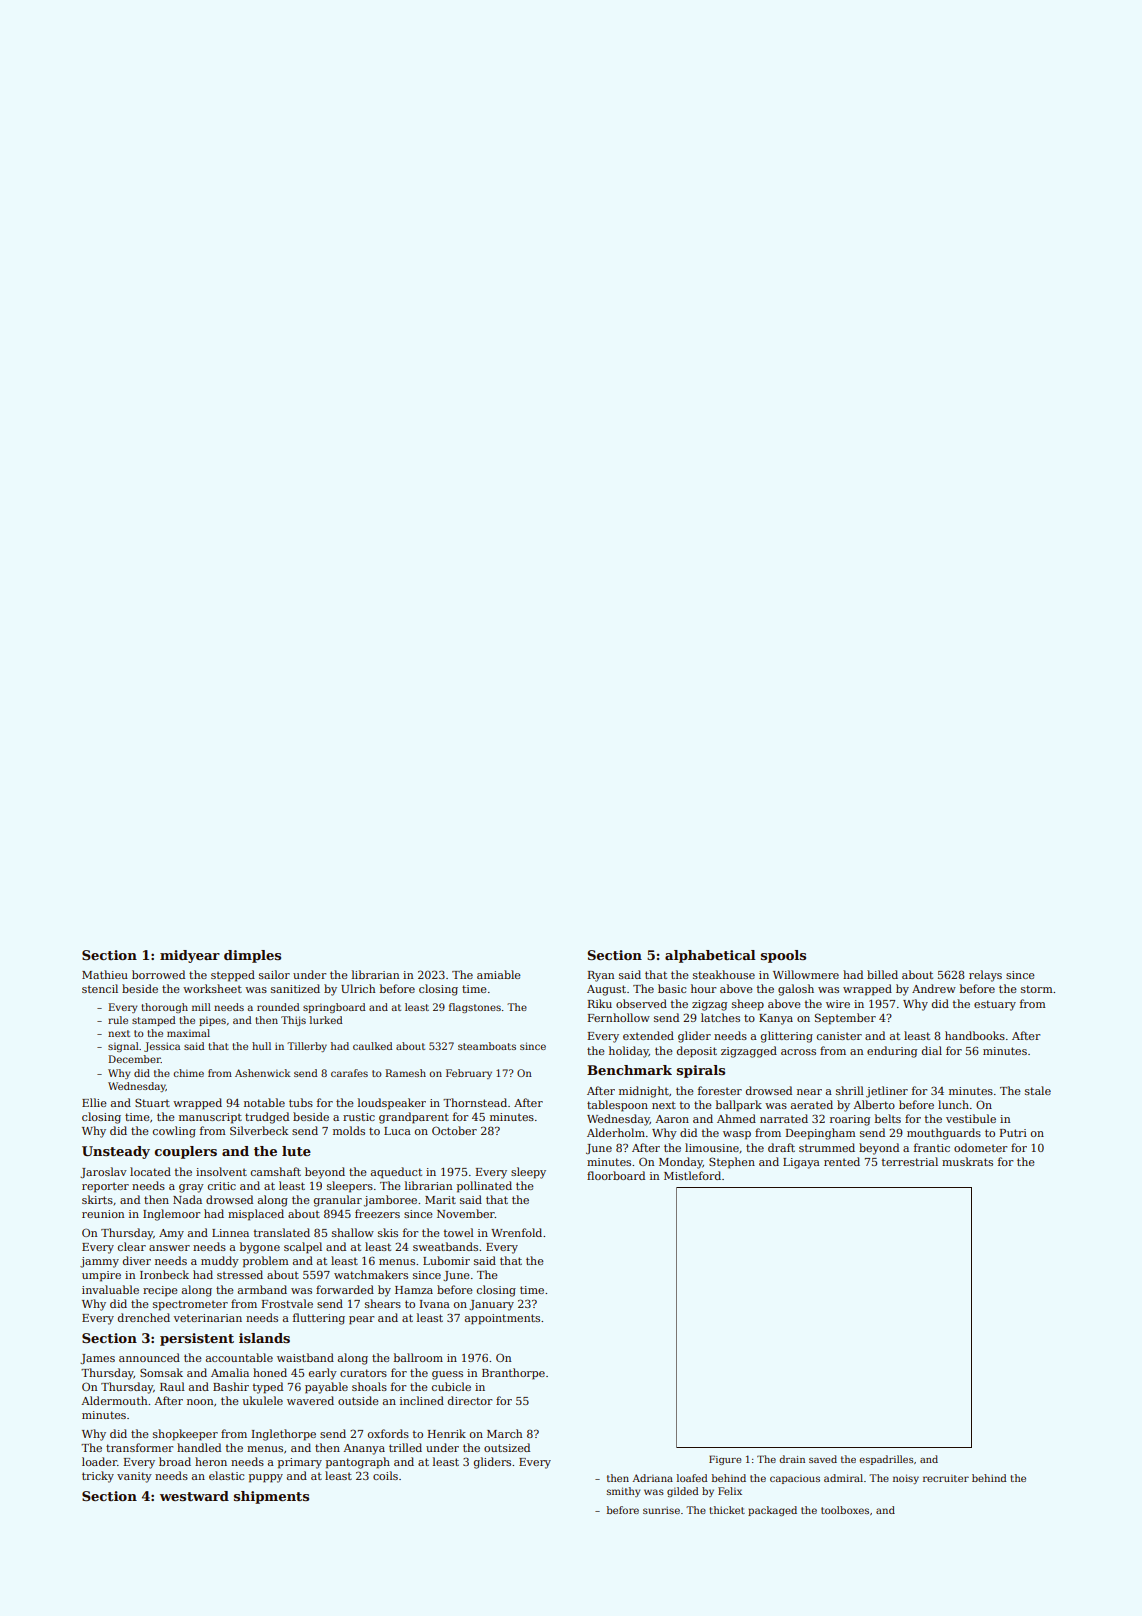  Describe the element at coordinates (185, 1152) in the image. I see `couplers` at that location.
